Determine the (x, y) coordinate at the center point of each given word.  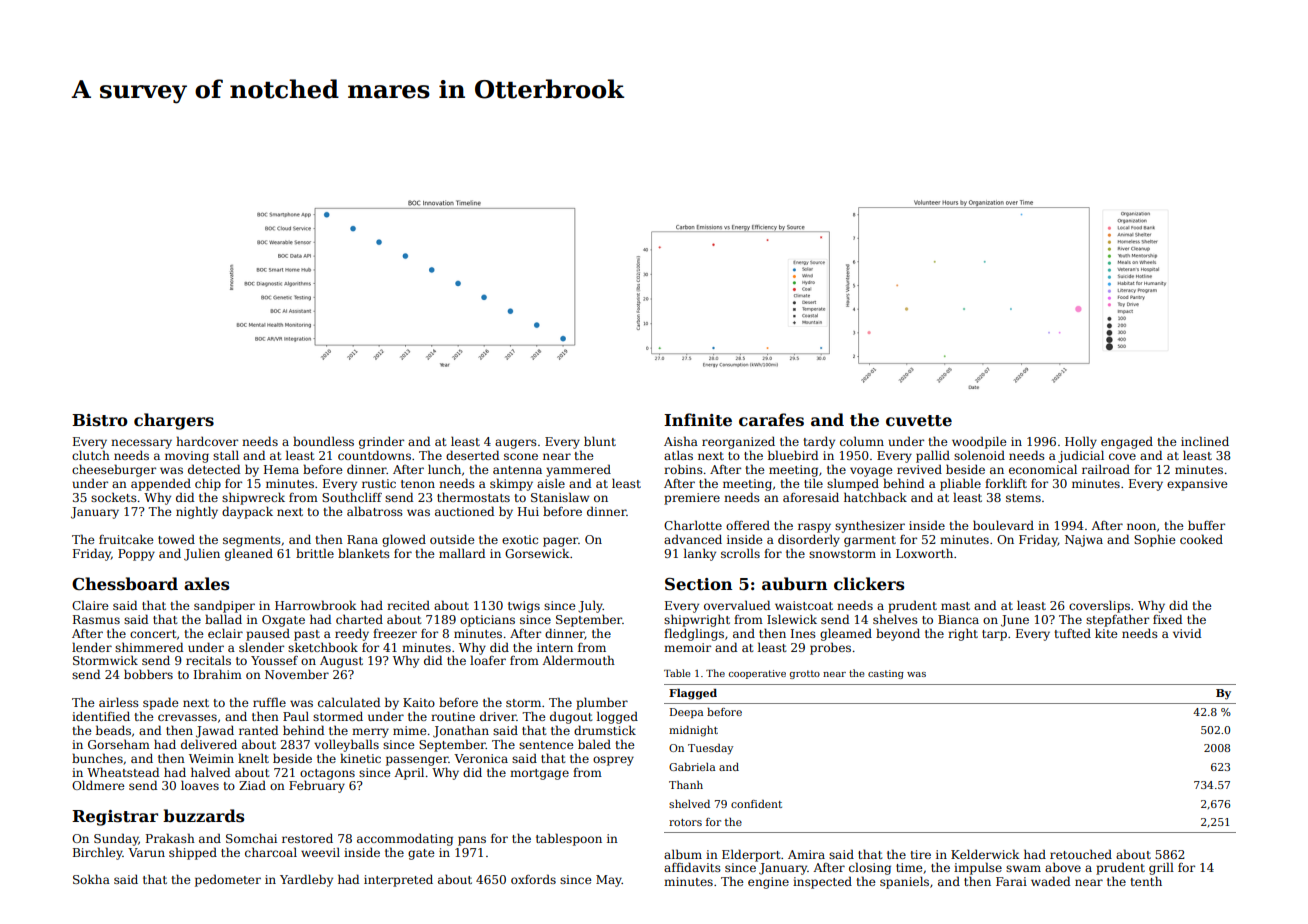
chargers (174, 421)
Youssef (274, 660)
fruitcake (126, 539)
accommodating (405, 839)
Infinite (698, 420)
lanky (700, 554)
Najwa (1084, 541)
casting (886, 674)
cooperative (757, 674)
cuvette (919, 421)
